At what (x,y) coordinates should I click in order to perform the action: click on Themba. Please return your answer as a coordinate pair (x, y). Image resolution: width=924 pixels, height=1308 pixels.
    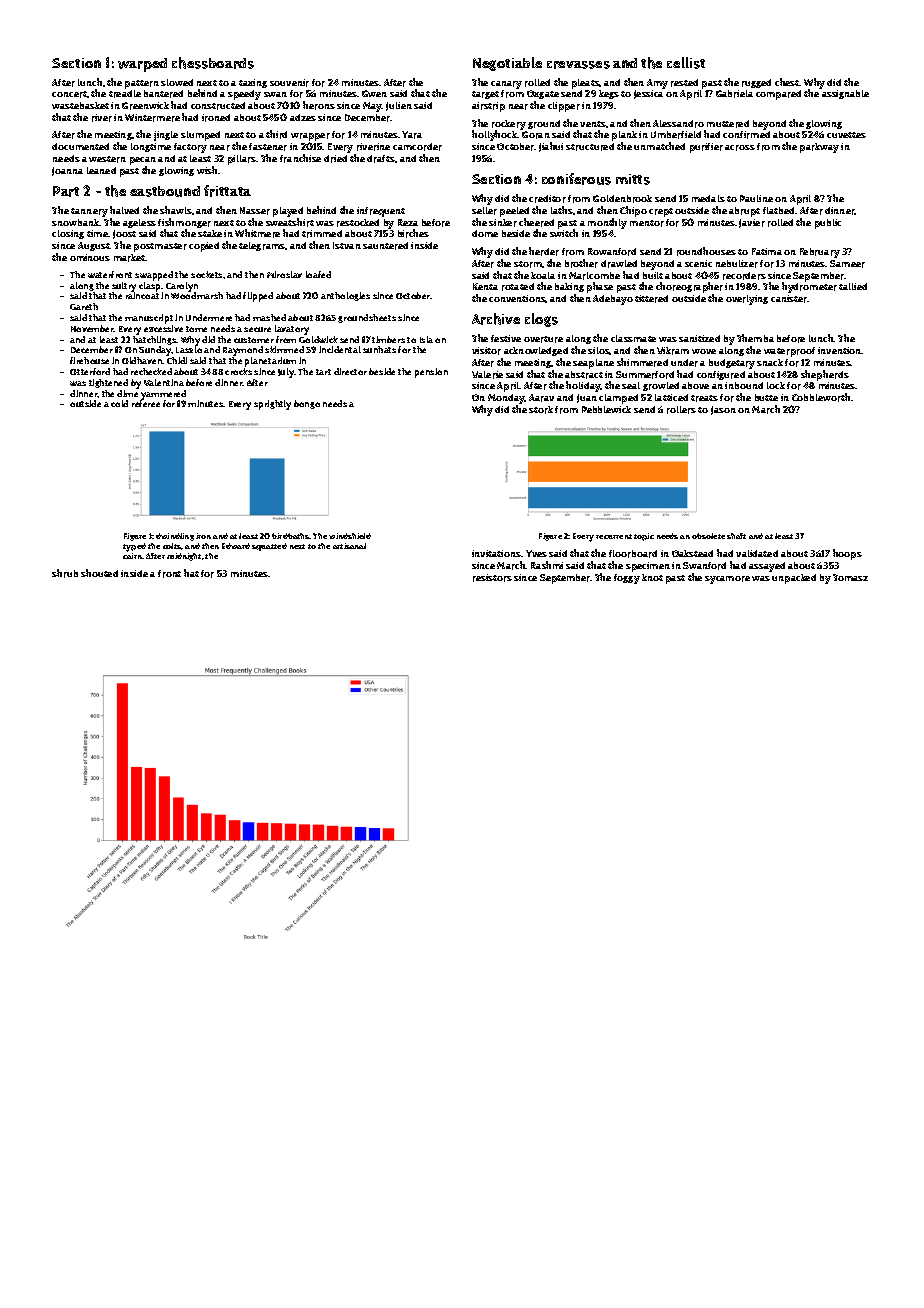
    Looking at the image, I should click on (755, 338).
